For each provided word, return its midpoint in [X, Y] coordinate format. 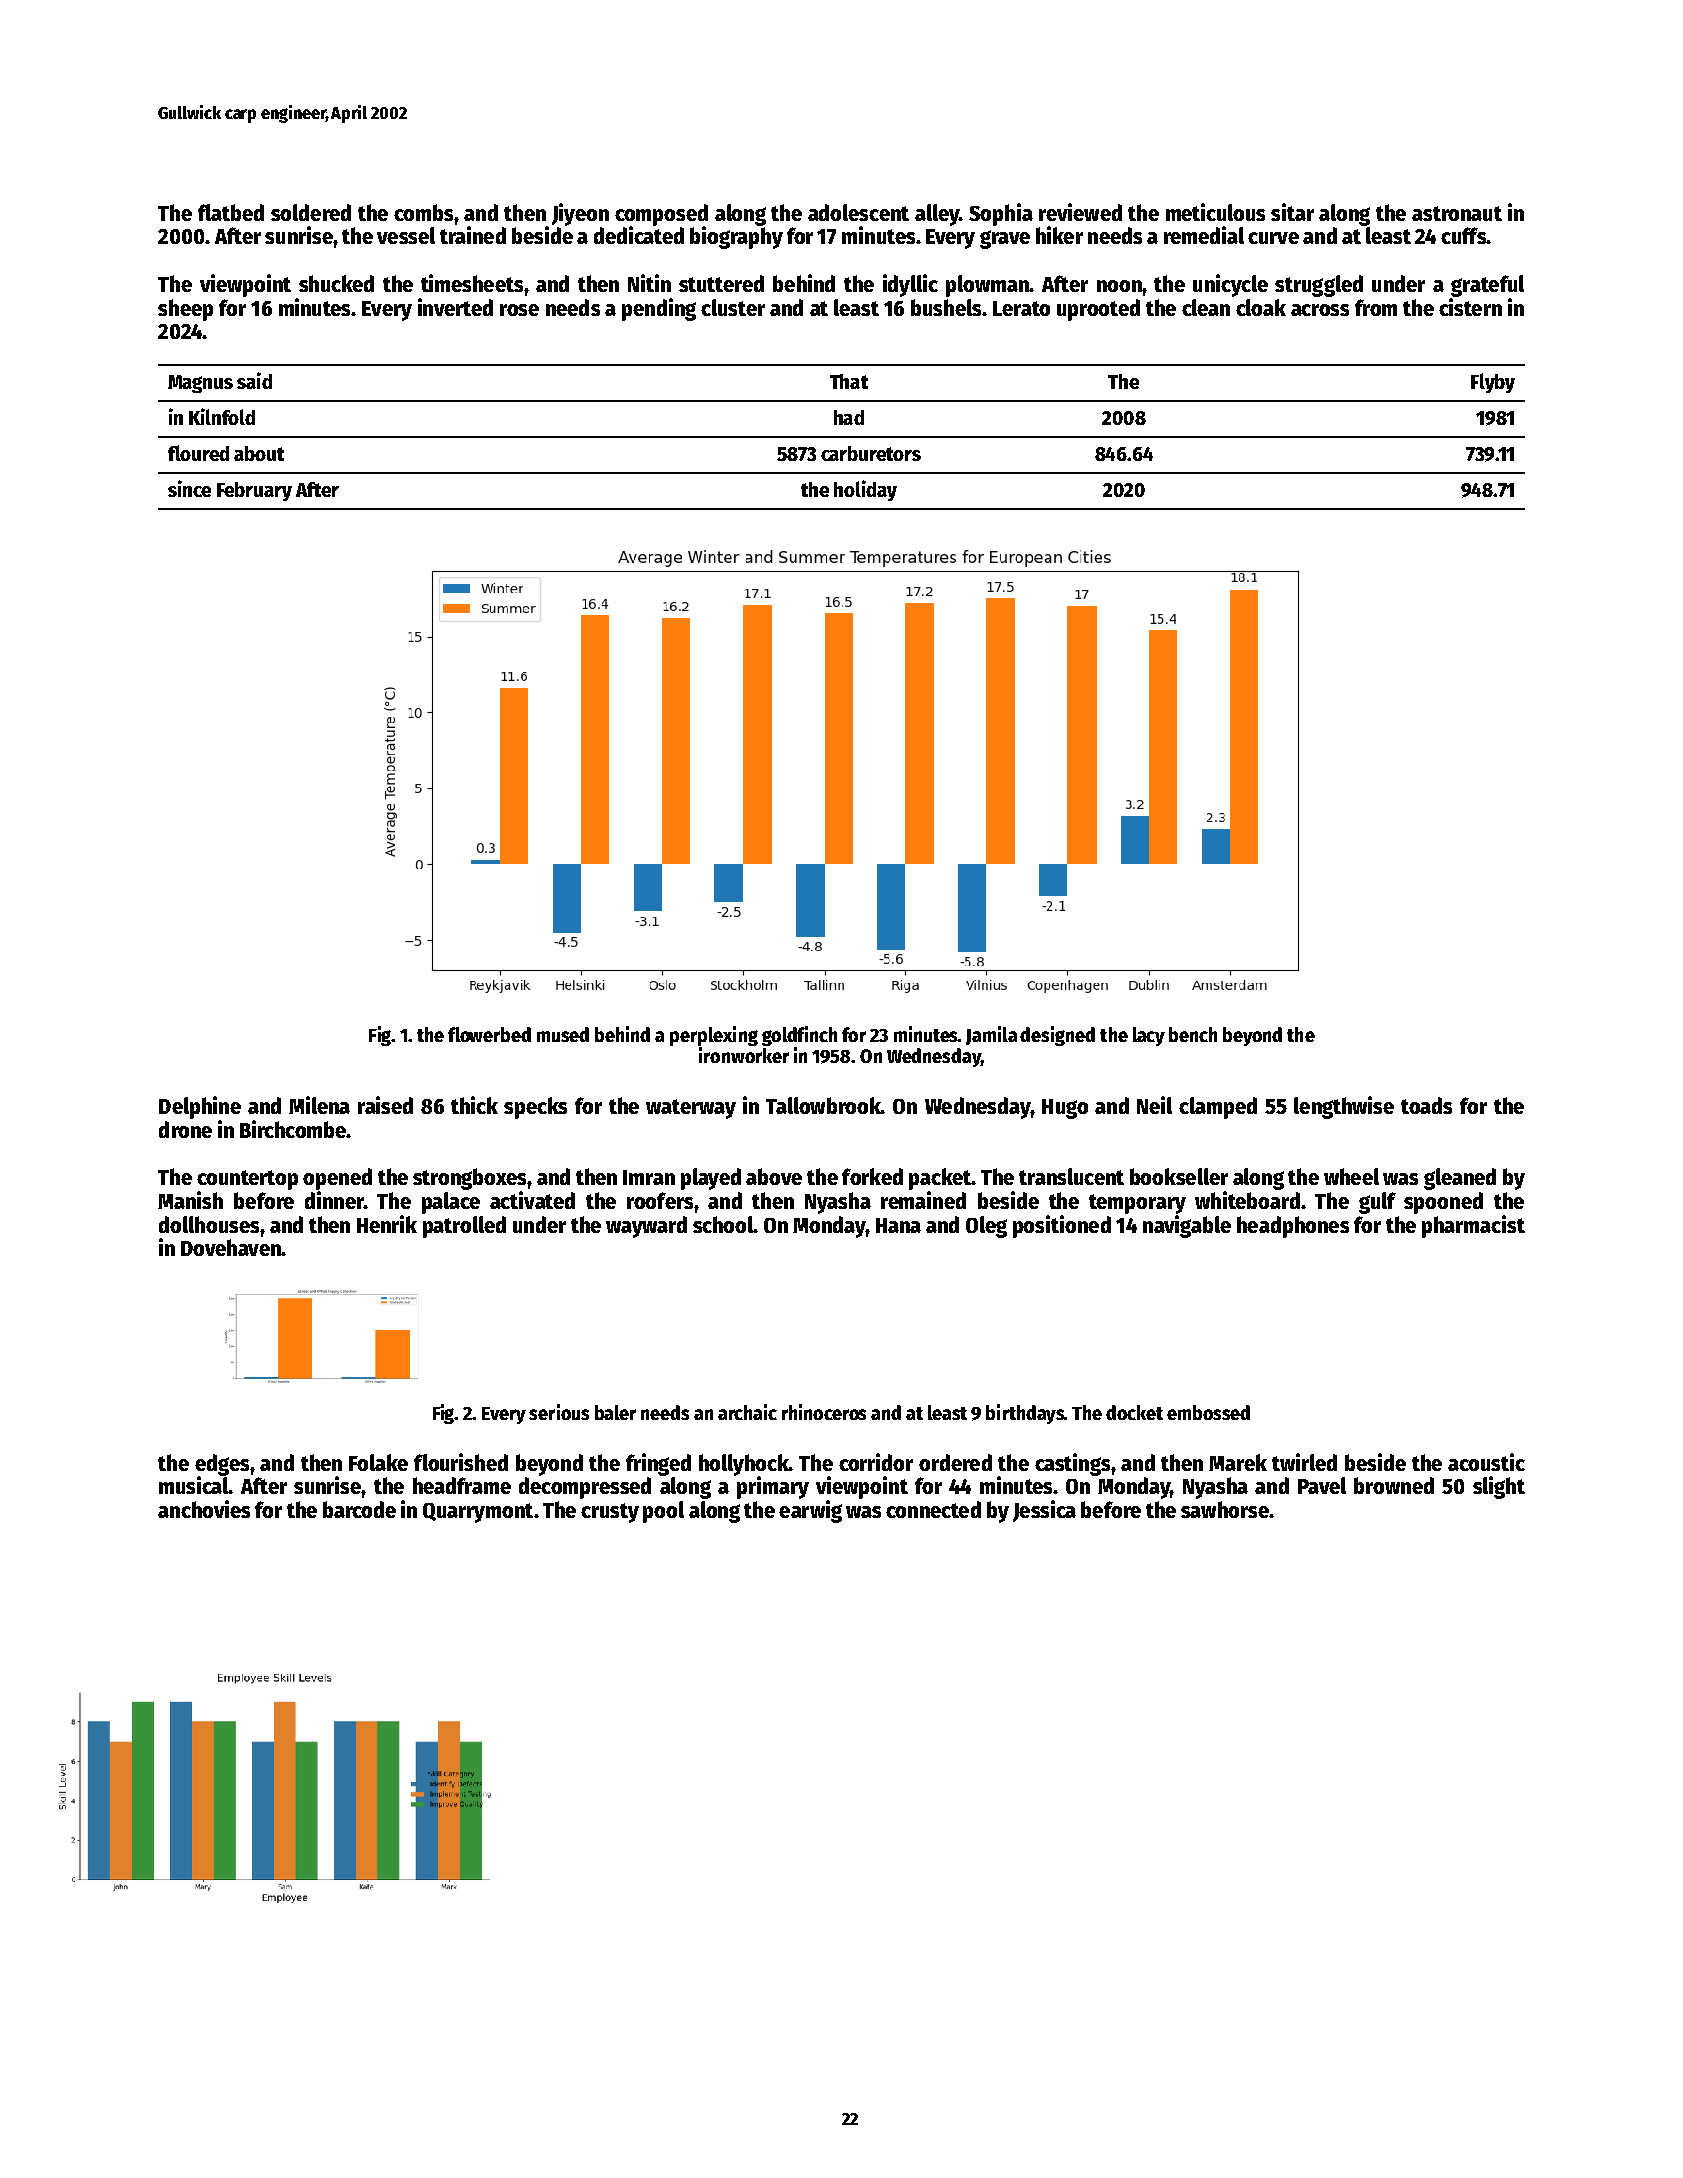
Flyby [1493, 383]
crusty [610, 1513]
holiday [865, 490]
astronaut [1457, 213]
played [711, 1179]
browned [1394, 1485]
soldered [311, 212]
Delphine [200, 1107]
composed [661, 215]
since [189, 488]
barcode [359, 1509]
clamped [1218, 1108]
